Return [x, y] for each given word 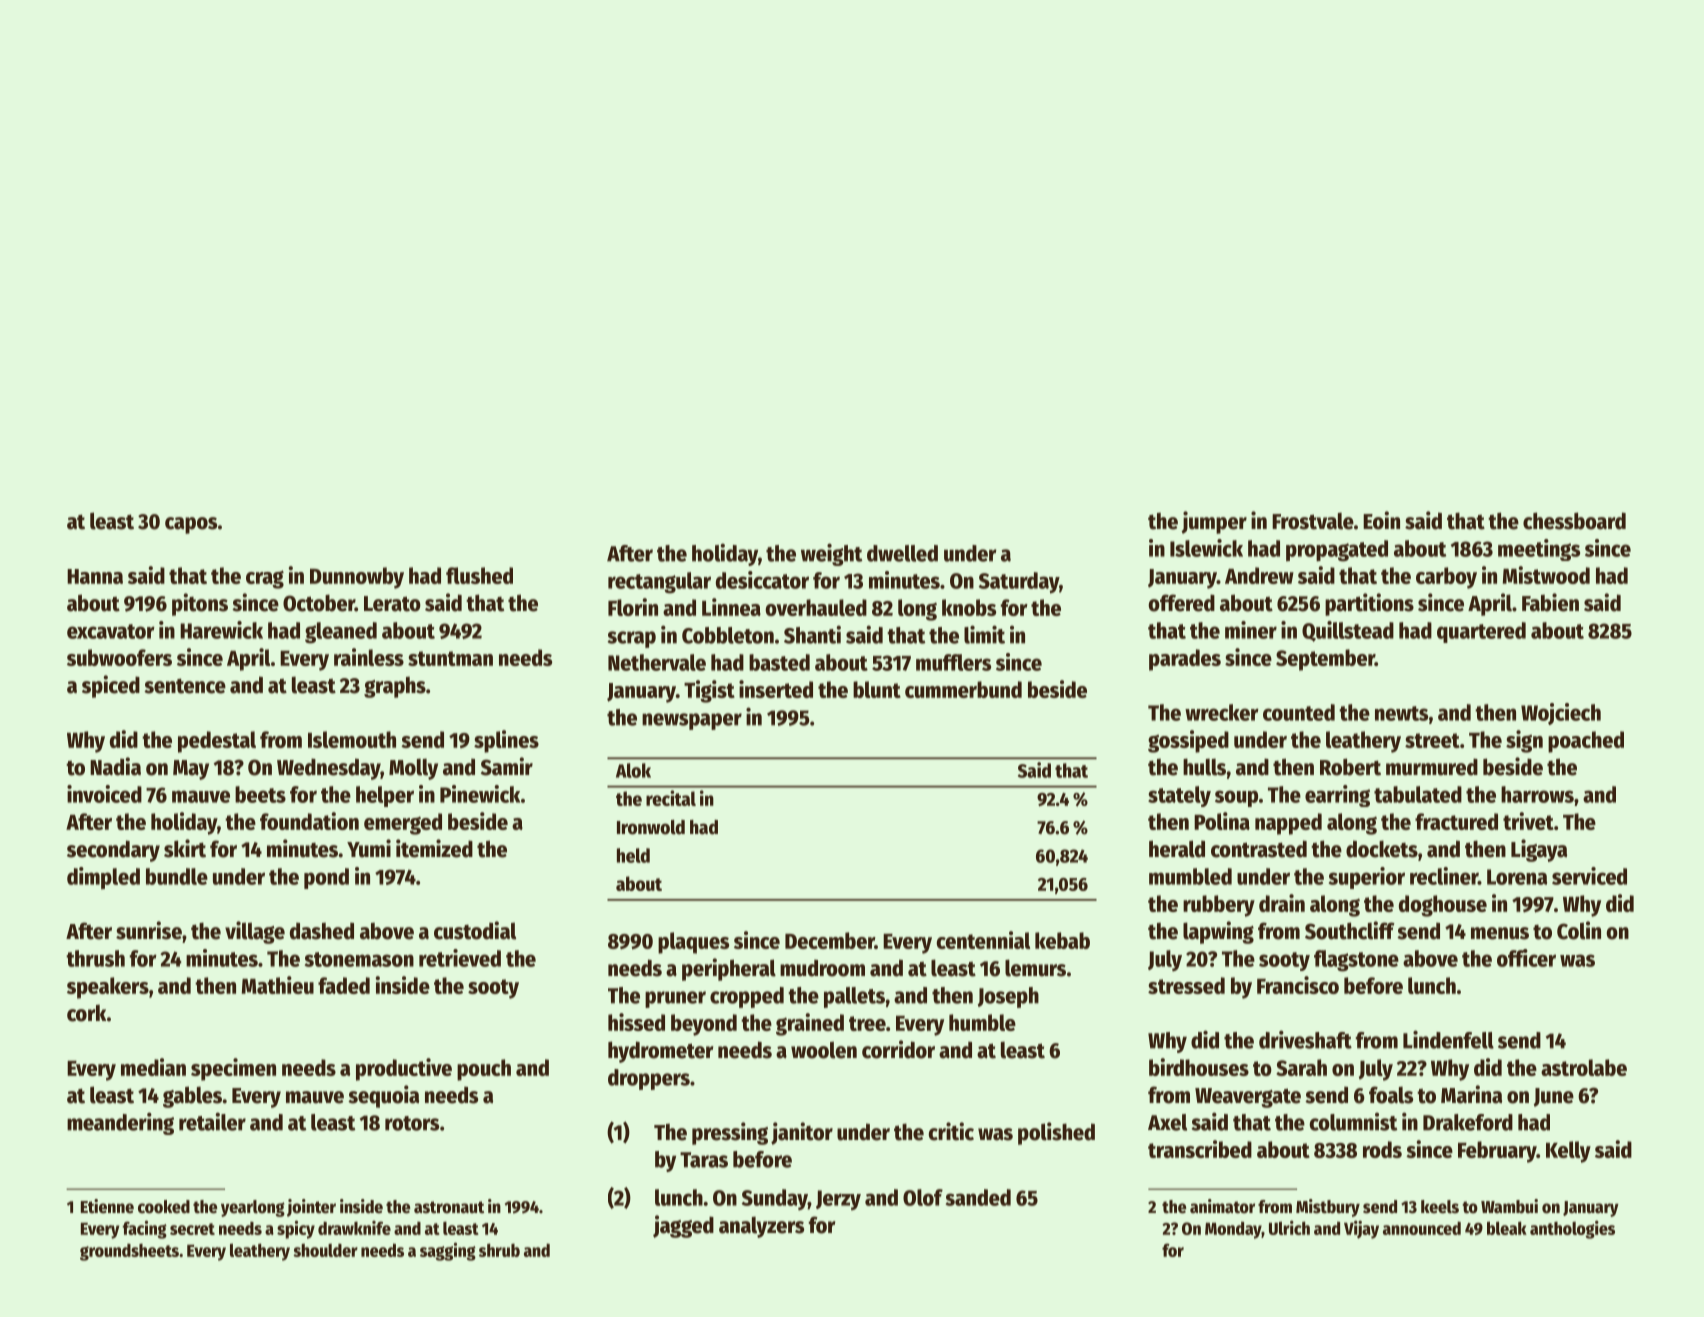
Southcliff [1350, 930]
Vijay [1361, 1229]
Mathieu [278, 985]
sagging [448, 1251]
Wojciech [1561, 714]
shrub [499, 1250]
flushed [479, 575]
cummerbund [963, 689]
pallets [854, 997]
